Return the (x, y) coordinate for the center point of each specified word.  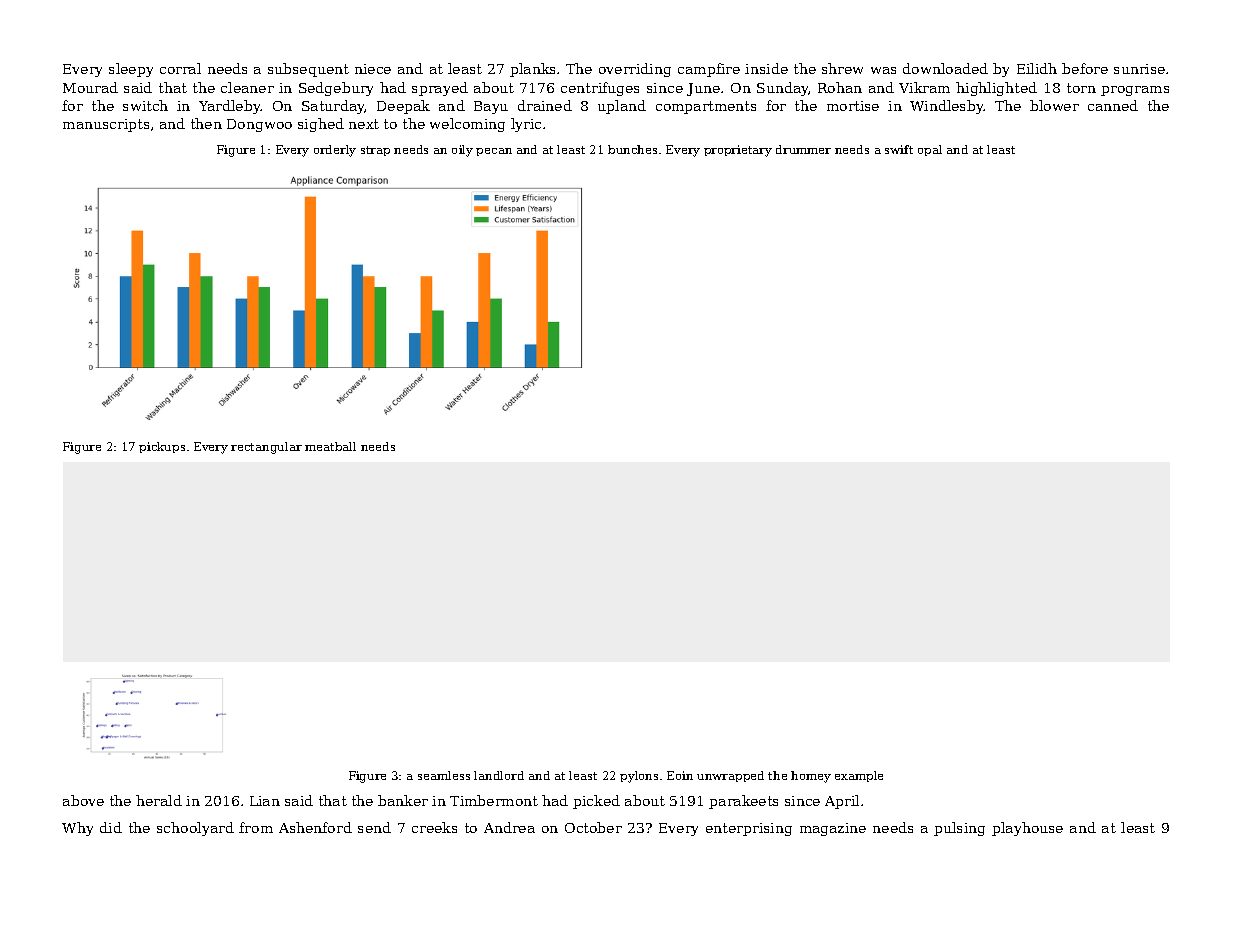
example (859, 776)
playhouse (1027, 829)
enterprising (749, 829)
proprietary (738, 151)
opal (930, 150)
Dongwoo (259, 125)
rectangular (266, 448)
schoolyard (195, 829)
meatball (330, 446)
